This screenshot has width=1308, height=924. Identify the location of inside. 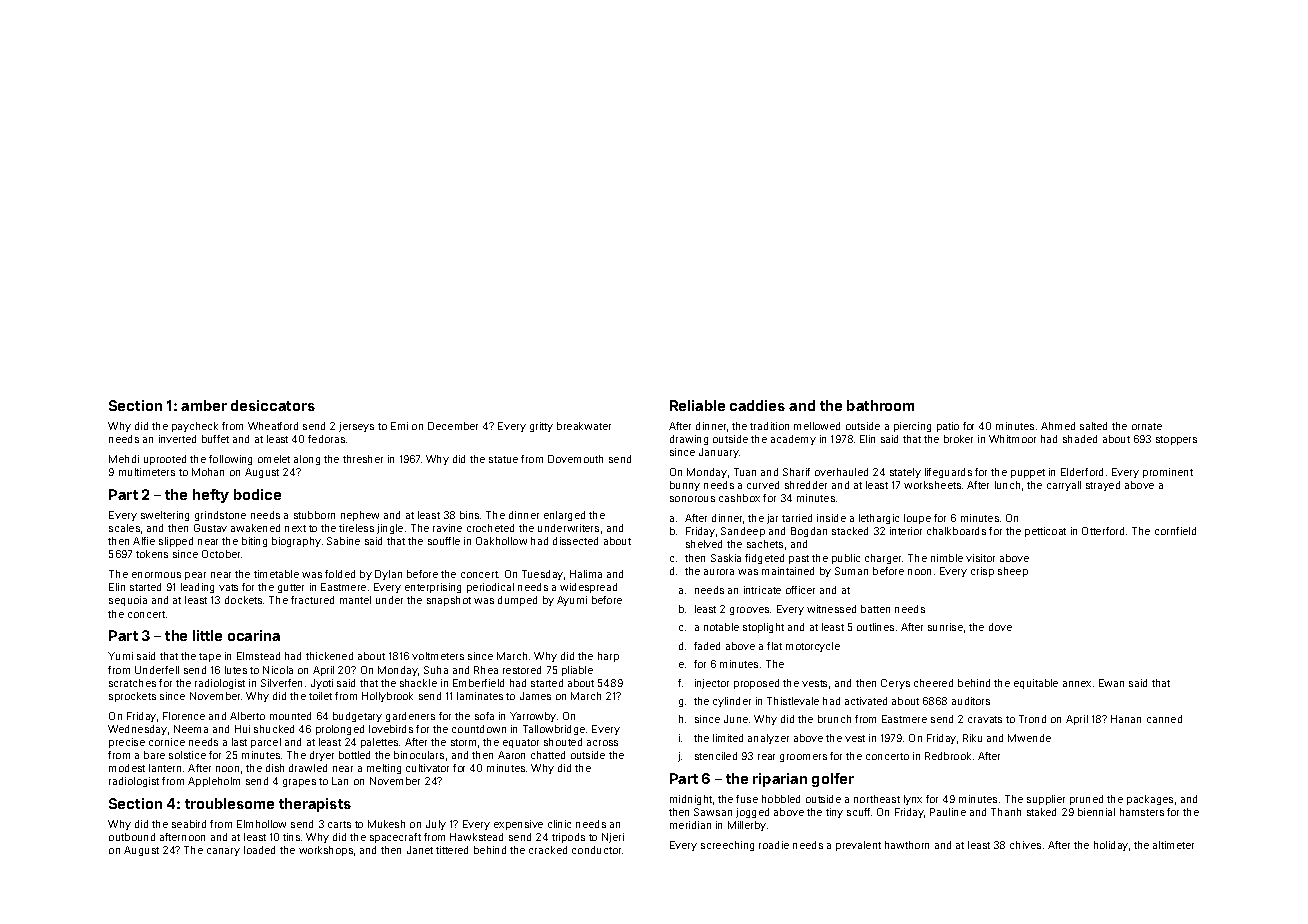
(831, 518).
